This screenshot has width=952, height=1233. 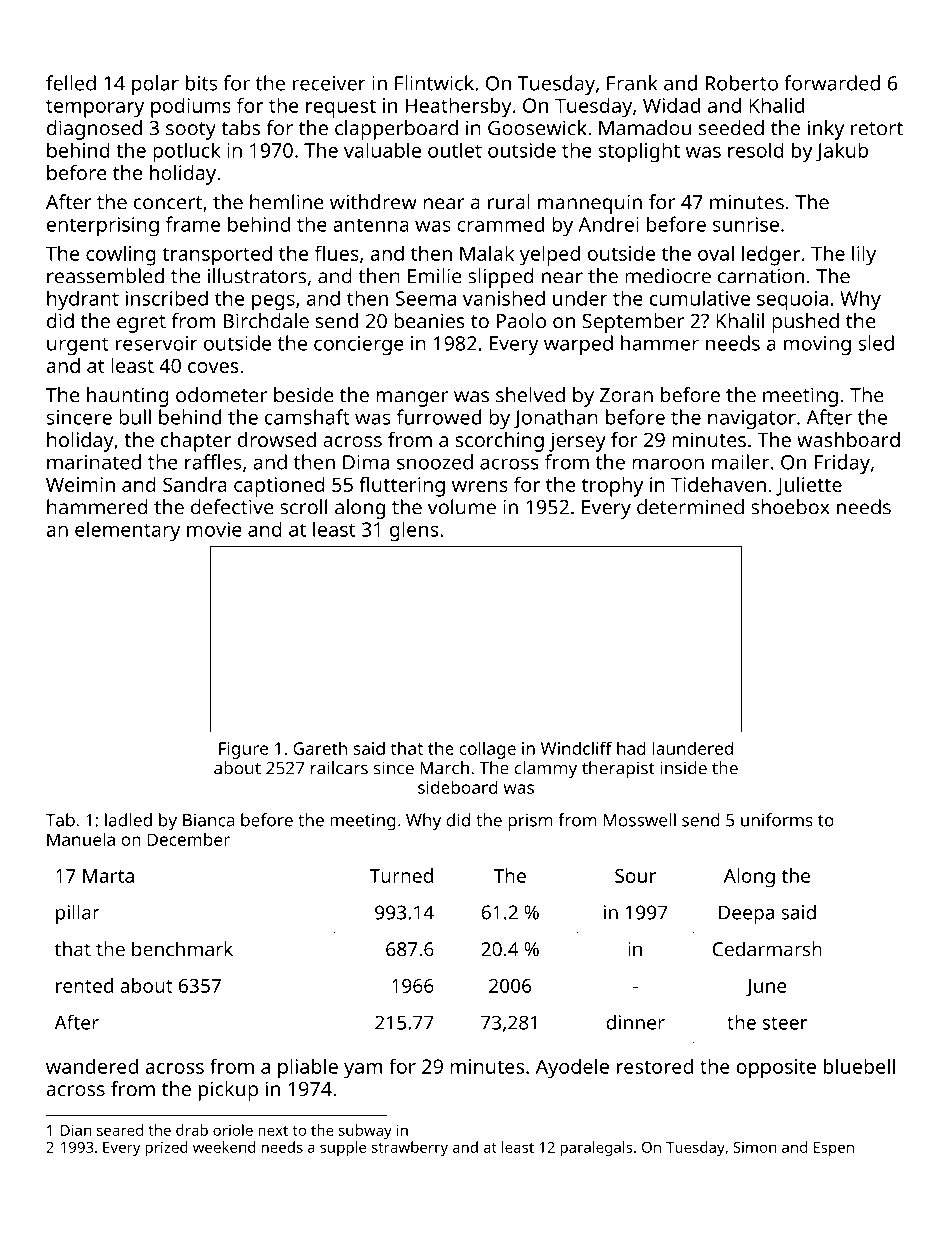 What do you see at coordinates (191, 131) in the screenshot?
I see `sooty` at bounding box center [191, 131].
